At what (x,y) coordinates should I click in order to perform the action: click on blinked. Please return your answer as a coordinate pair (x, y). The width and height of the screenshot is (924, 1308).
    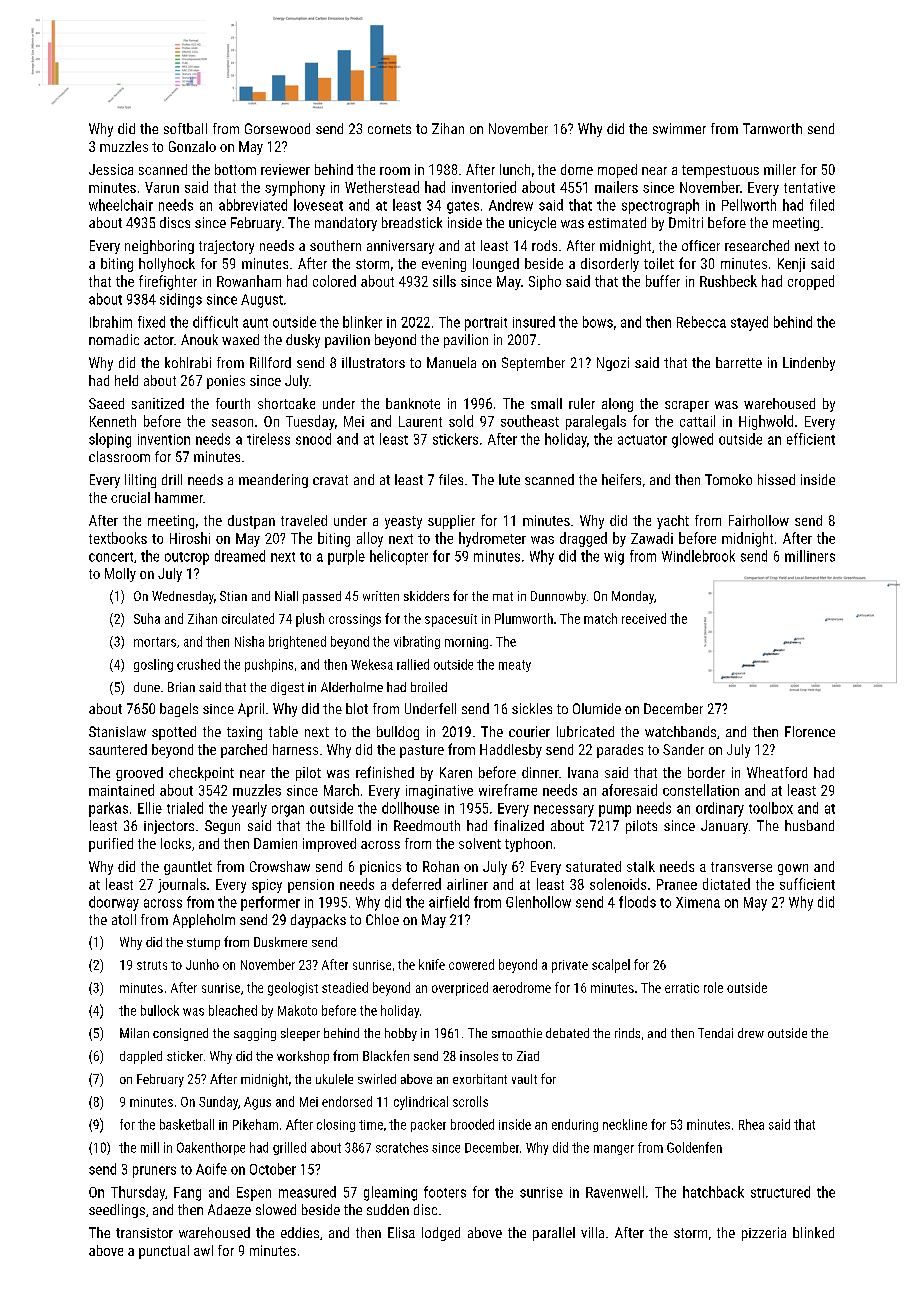
    Looking at the image, I should click on (813, 1232).
